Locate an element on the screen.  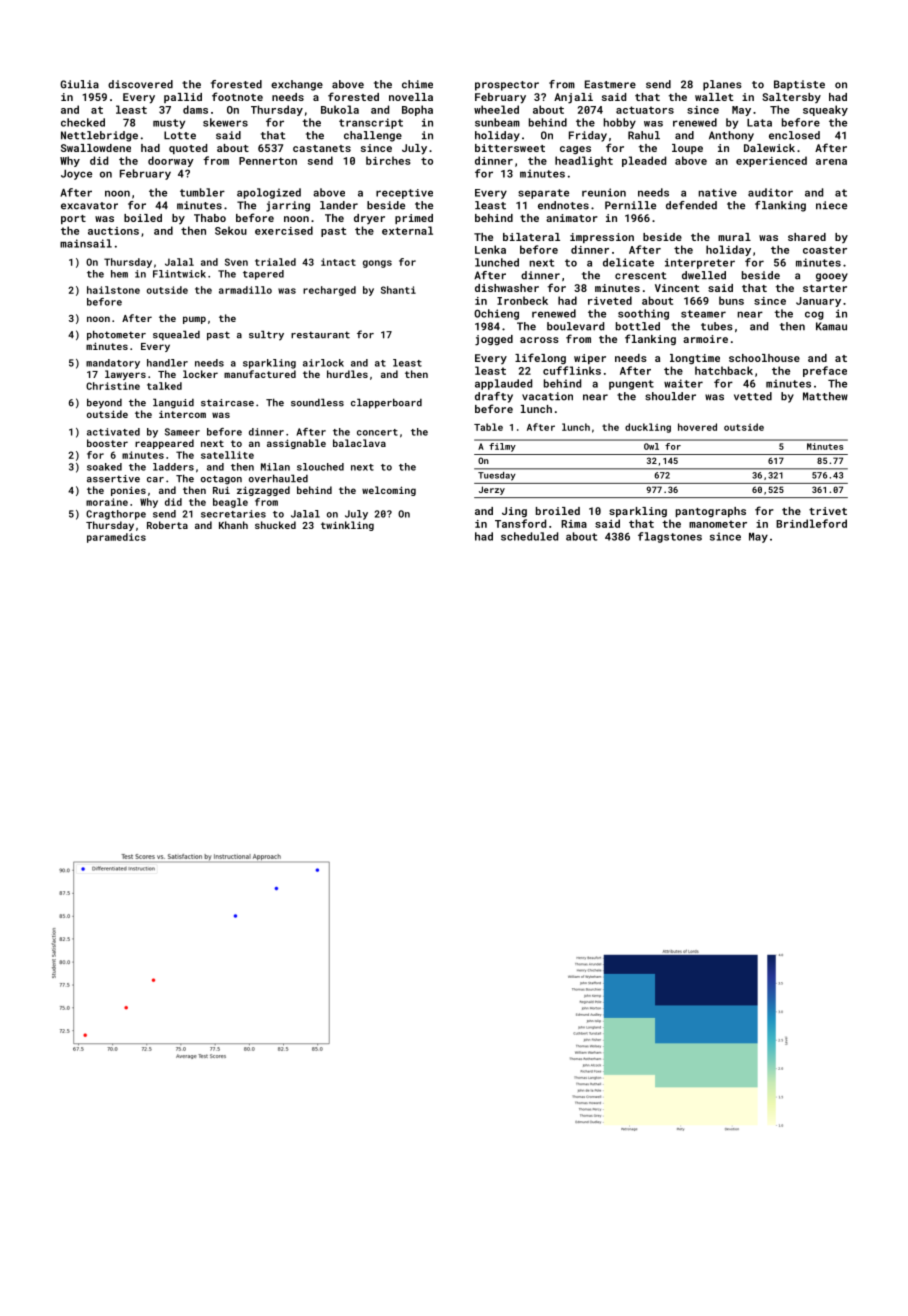
Tansford is located at coordinates (520, 523).
